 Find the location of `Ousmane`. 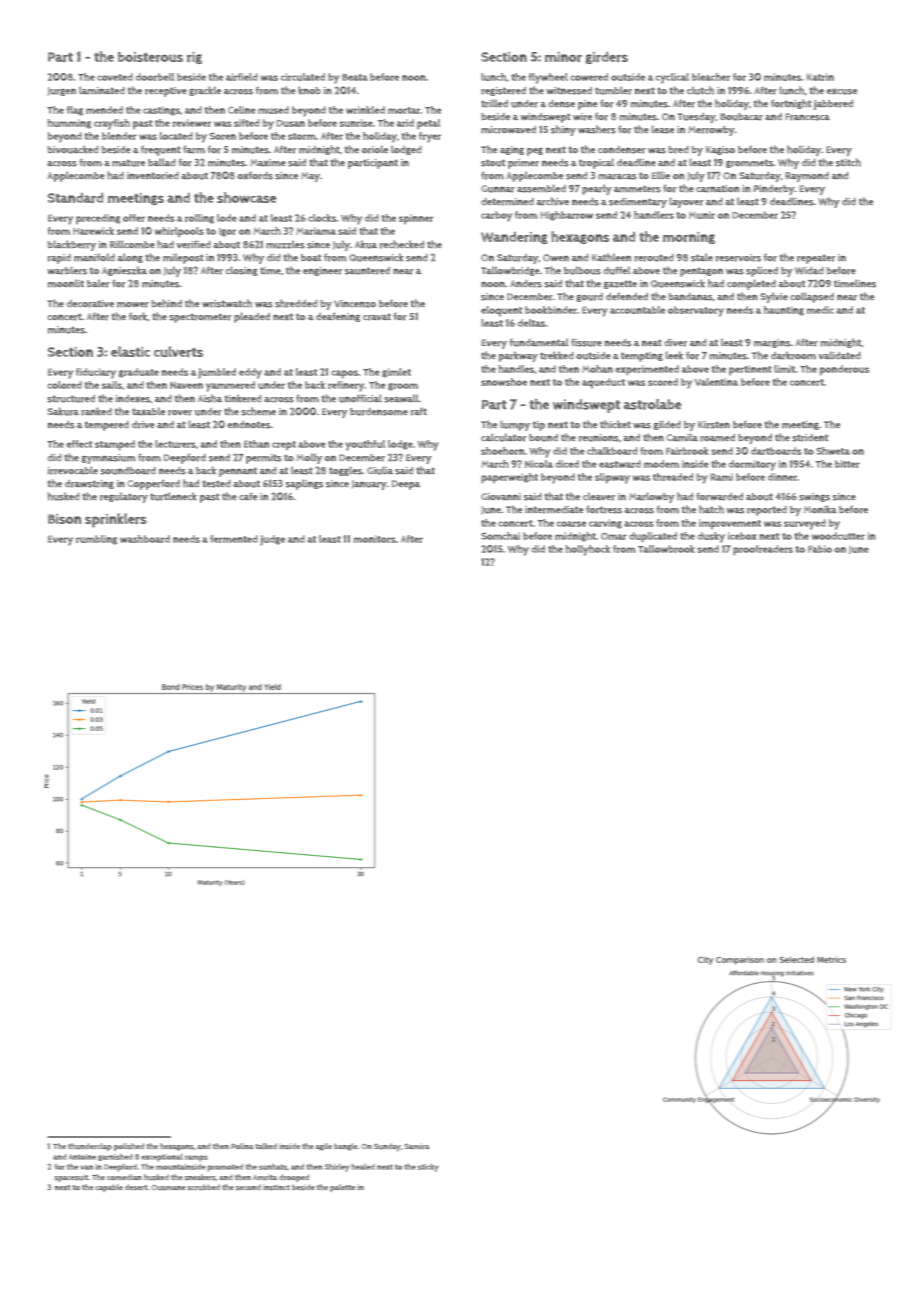

Ousmane is located at coordinates (169, 1188).
